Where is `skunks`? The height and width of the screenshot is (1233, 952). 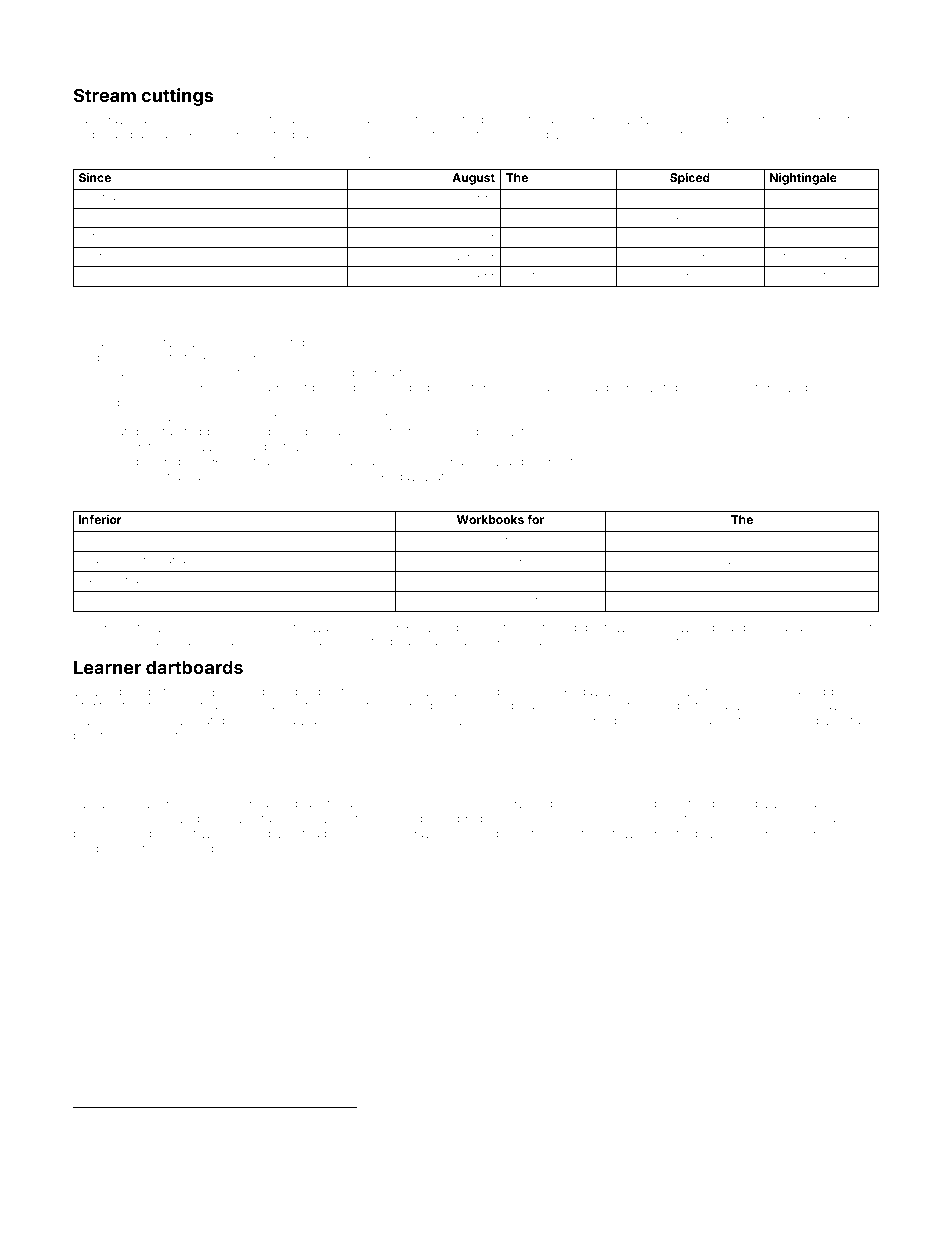
skunks is located at coordinates (415, 120).
